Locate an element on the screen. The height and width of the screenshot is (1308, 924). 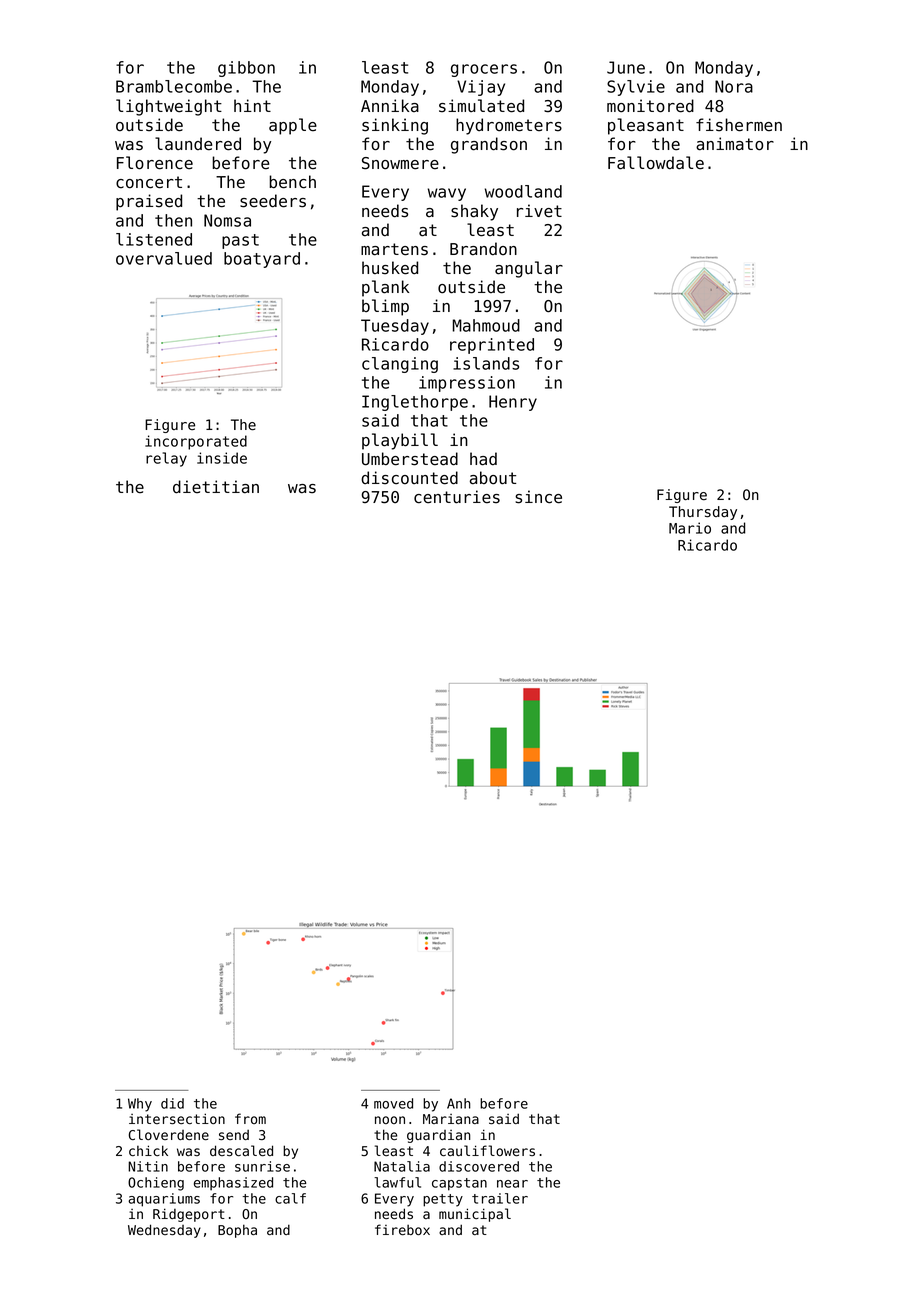
did is located at coordinates (172, 1103).
